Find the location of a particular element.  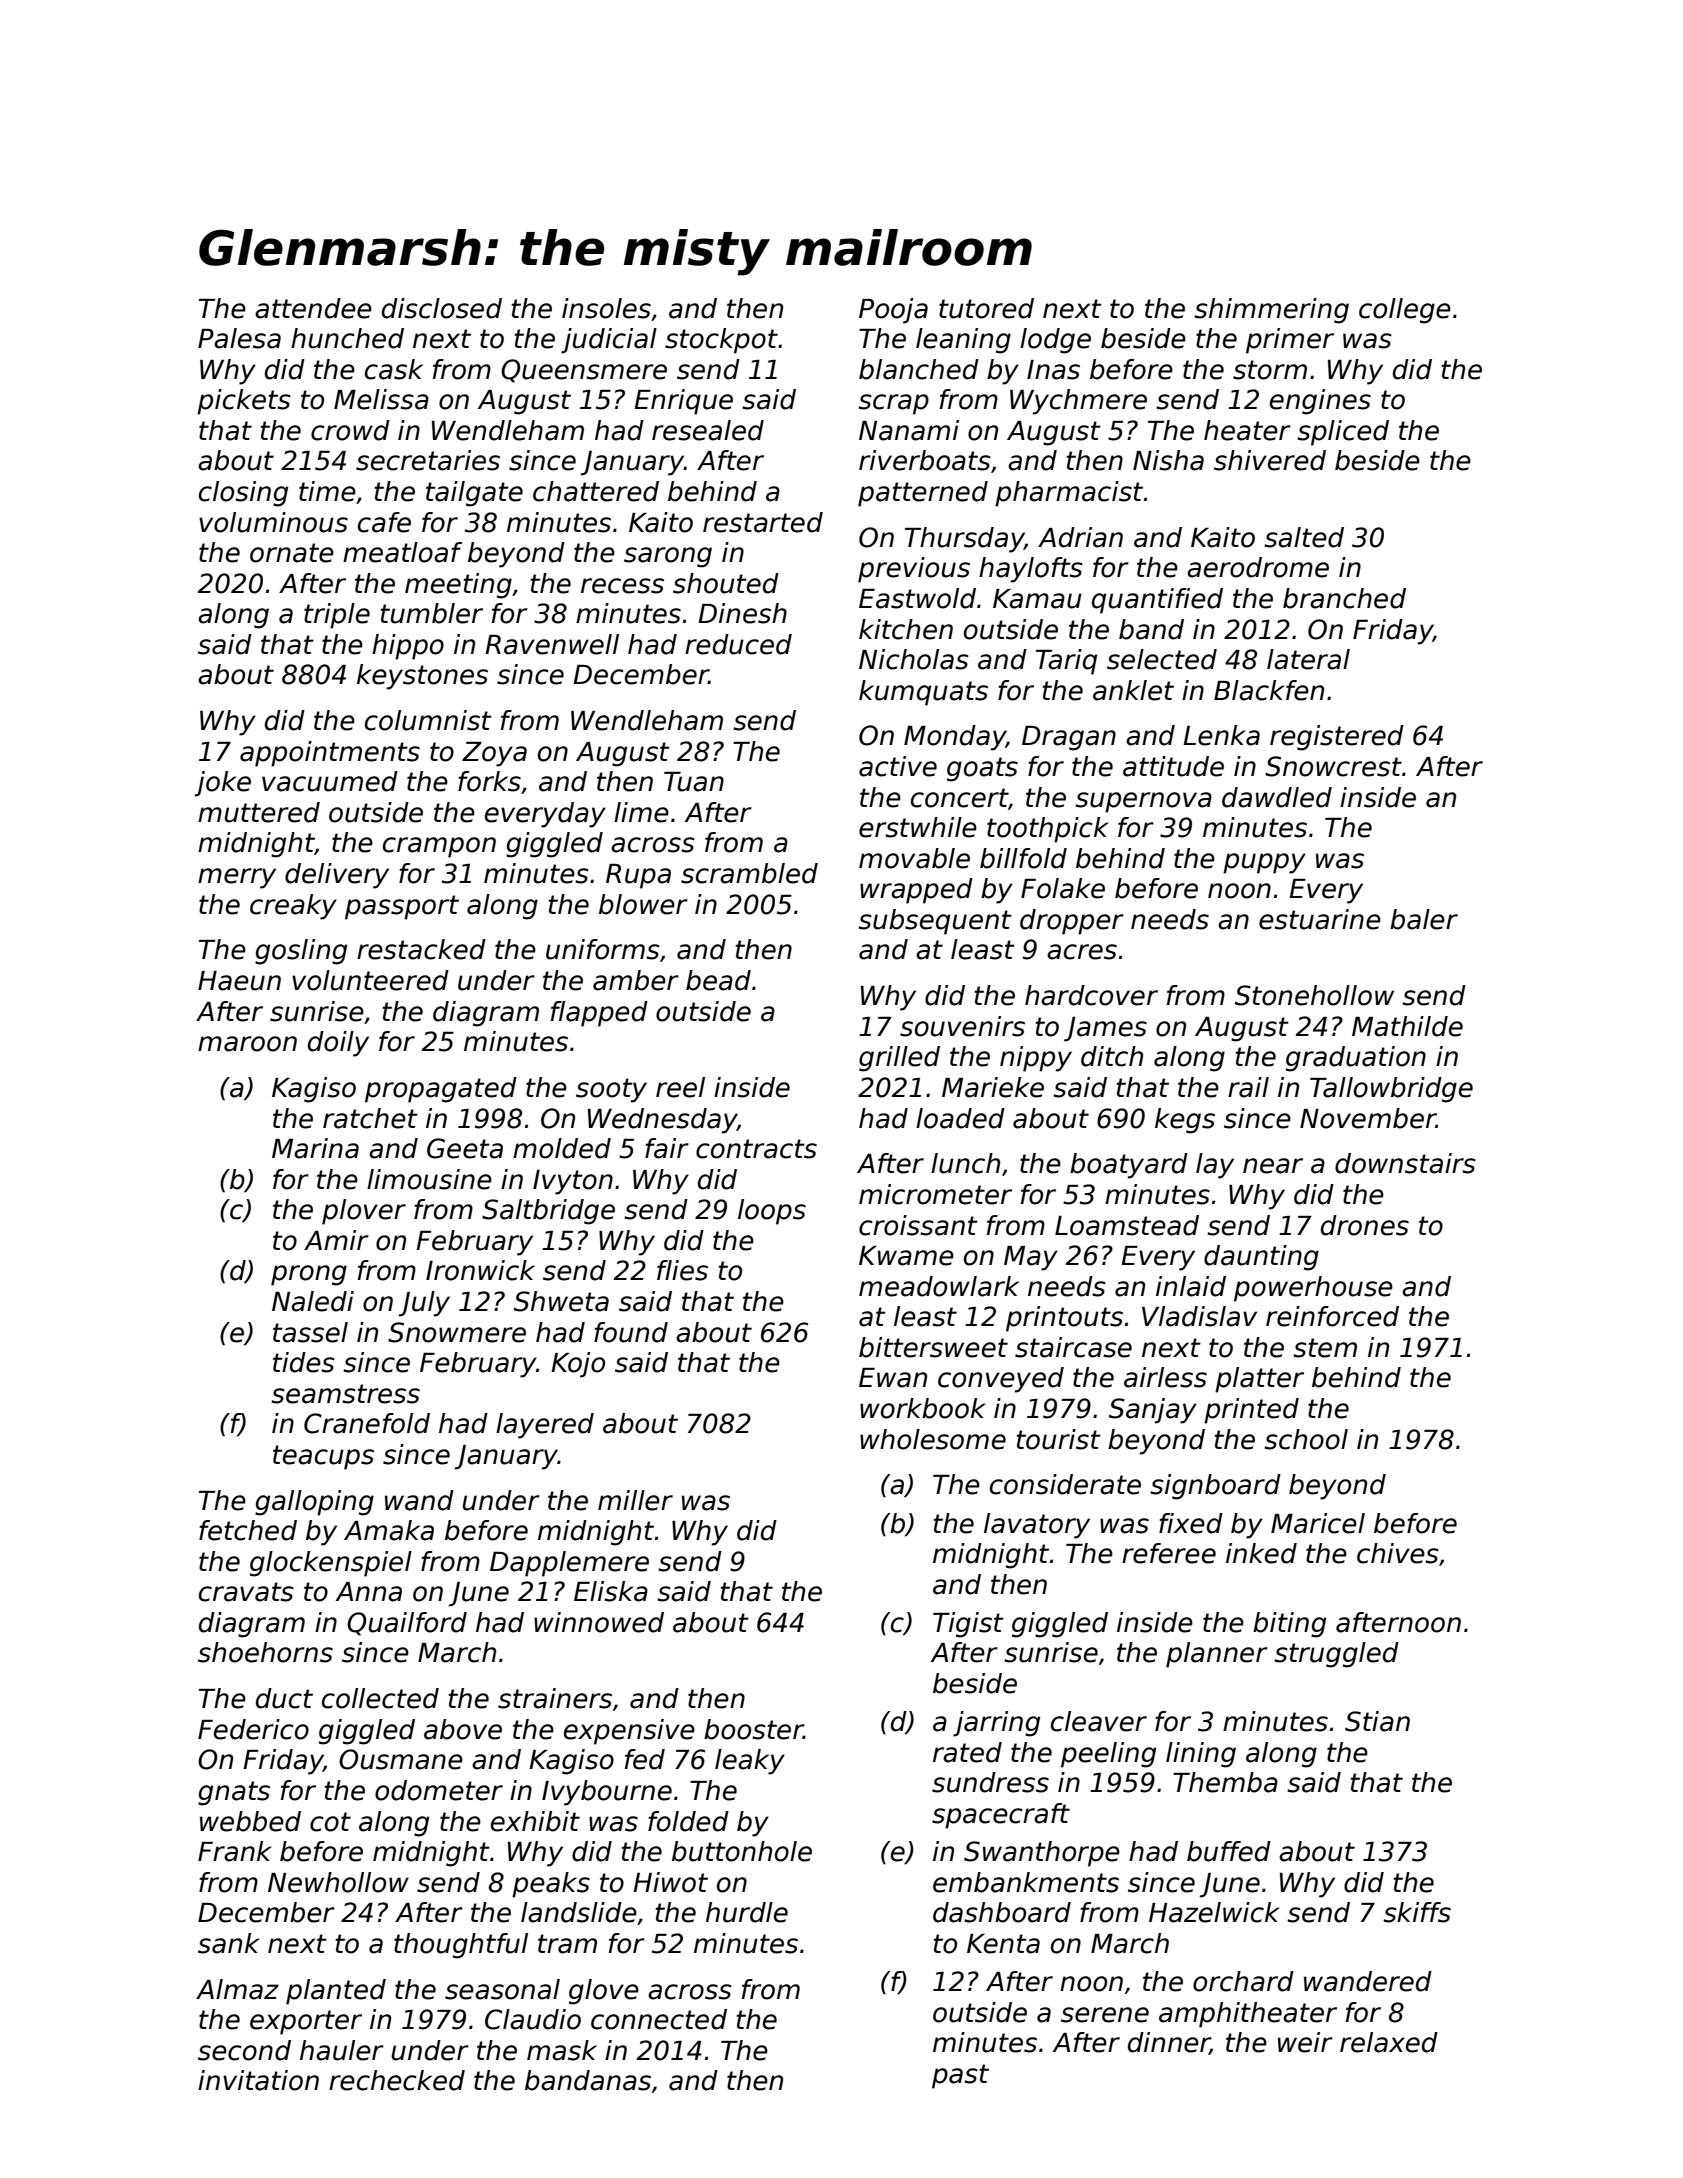

Ivyton is located at coordinates (573, 1182).
